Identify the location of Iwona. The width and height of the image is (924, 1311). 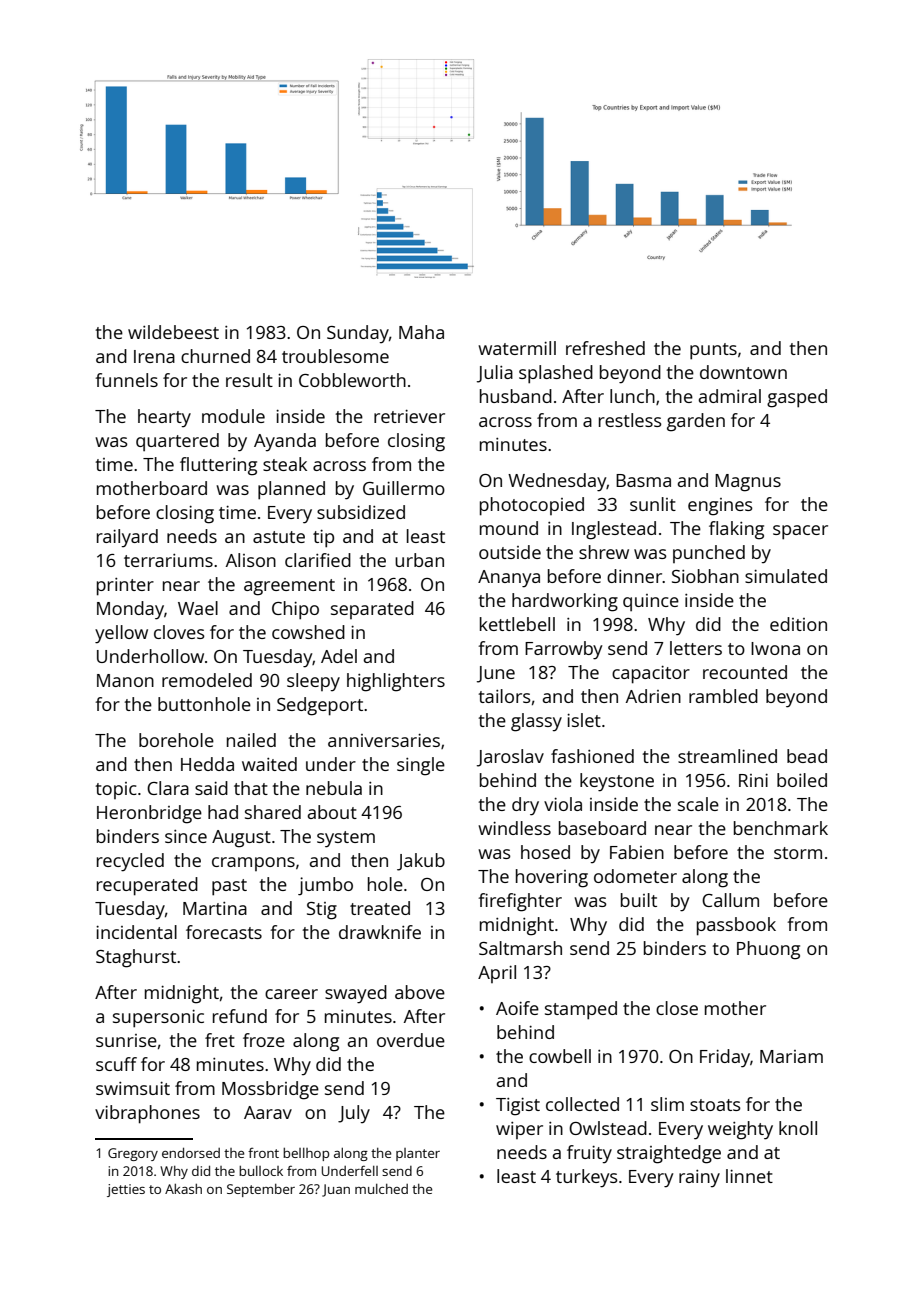
(775, 648).
